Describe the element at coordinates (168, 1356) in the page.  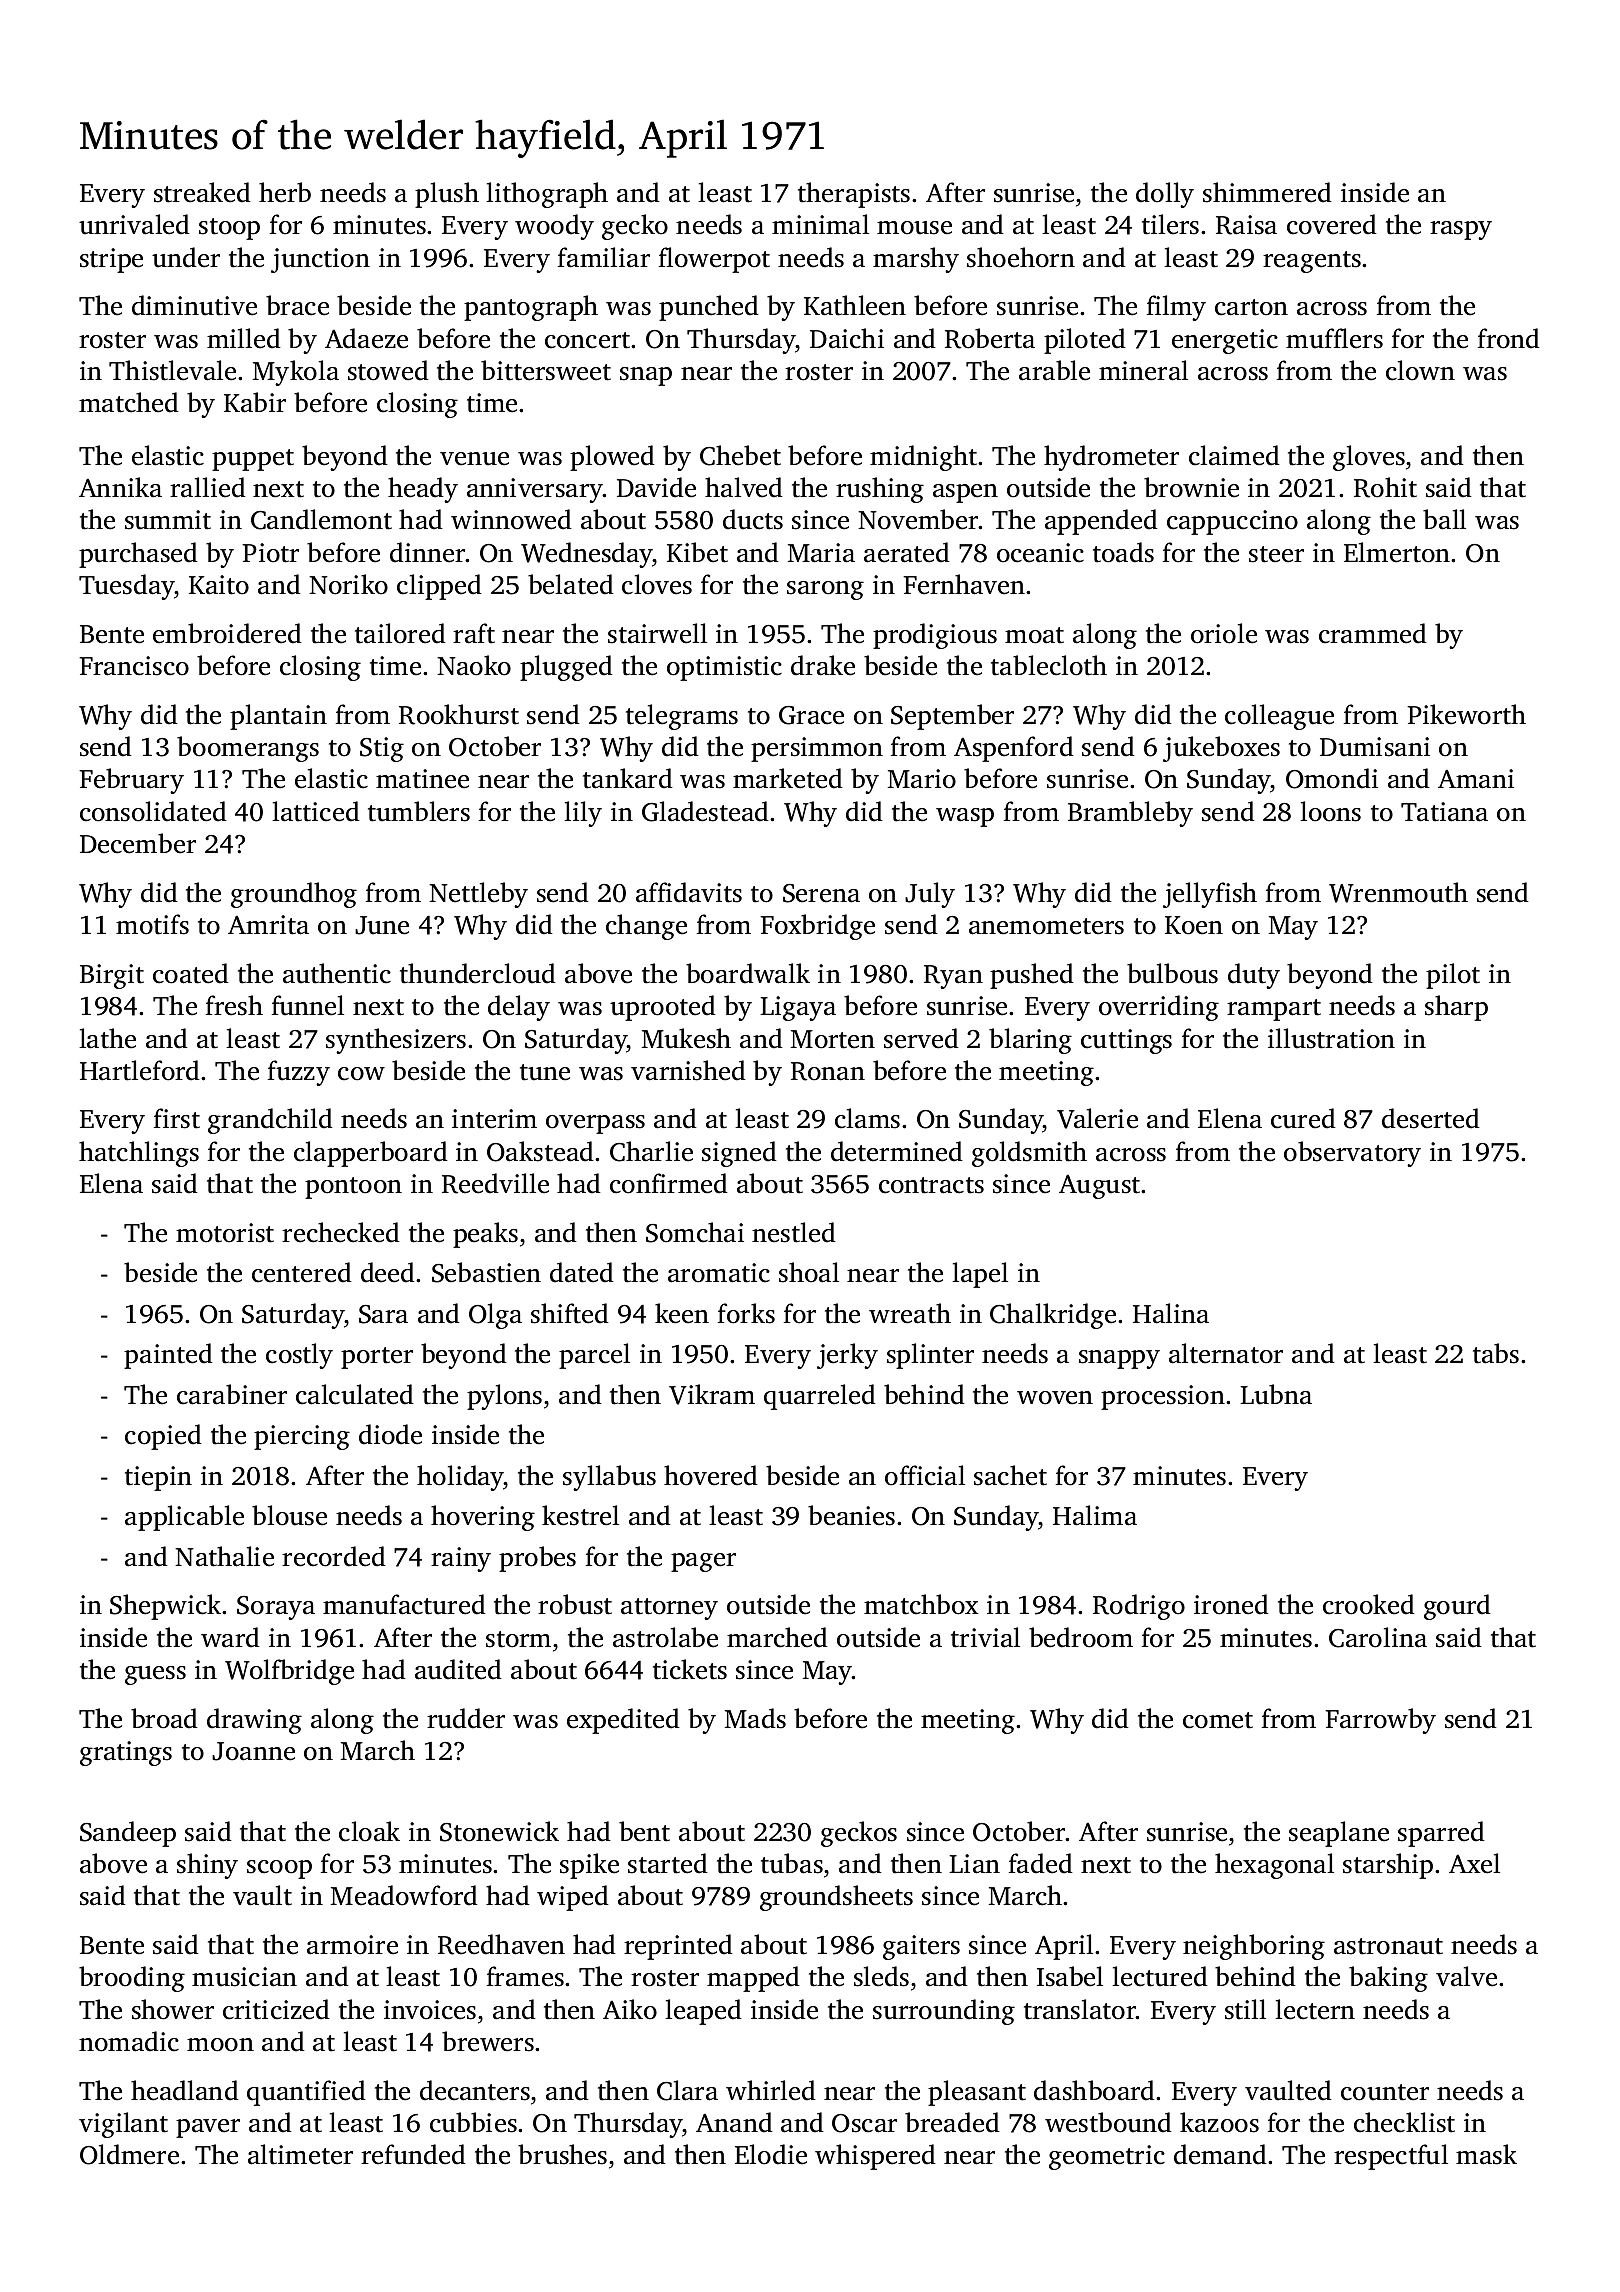
I see `painted` at that location.
